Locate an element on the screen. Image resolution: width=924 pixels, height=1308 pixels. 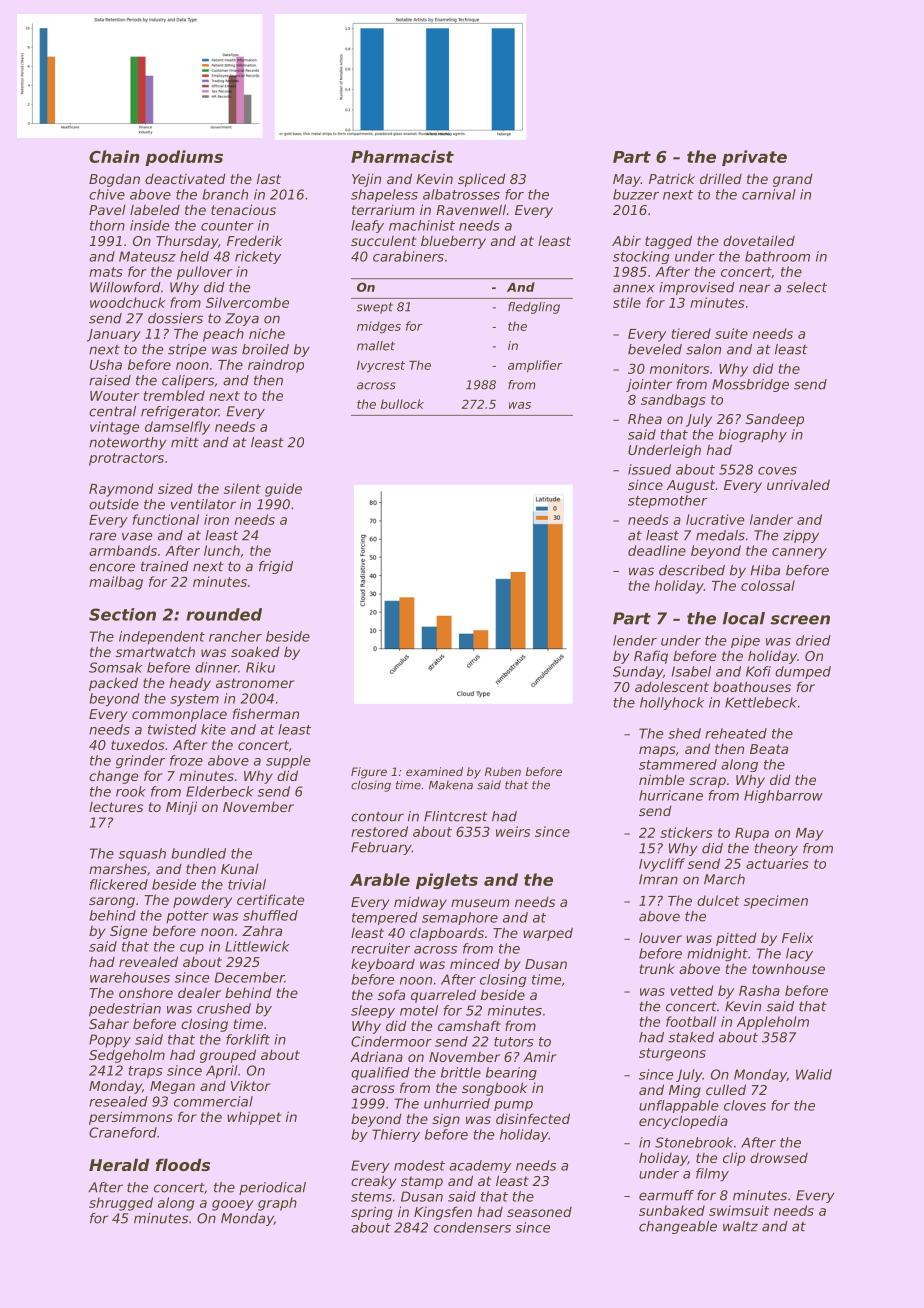
vintage is located at coordinates (114, 428).
